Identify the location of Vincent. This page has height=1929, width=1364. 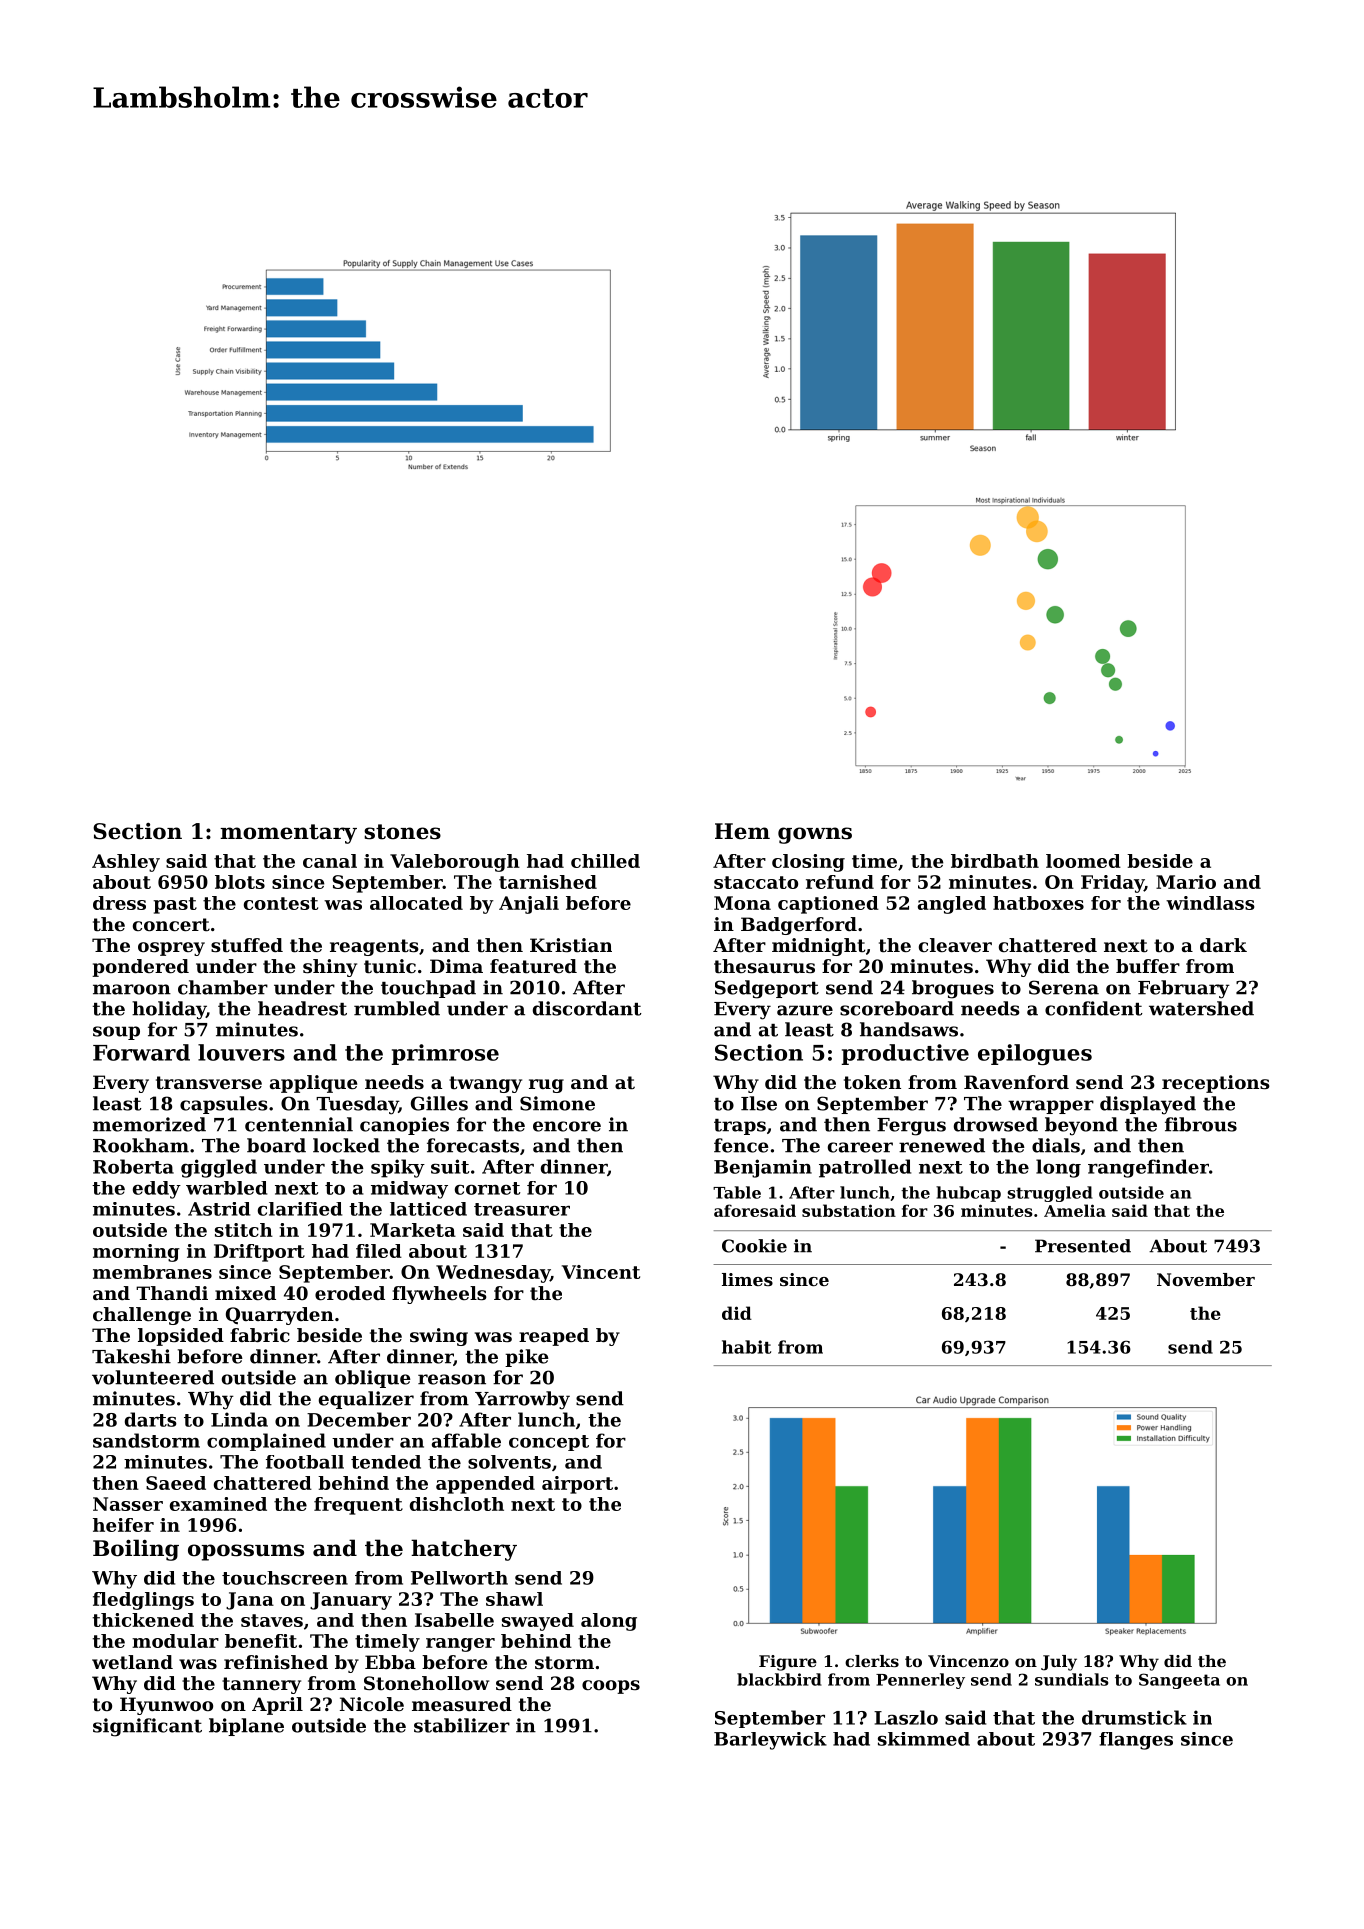
(601, 1272).
